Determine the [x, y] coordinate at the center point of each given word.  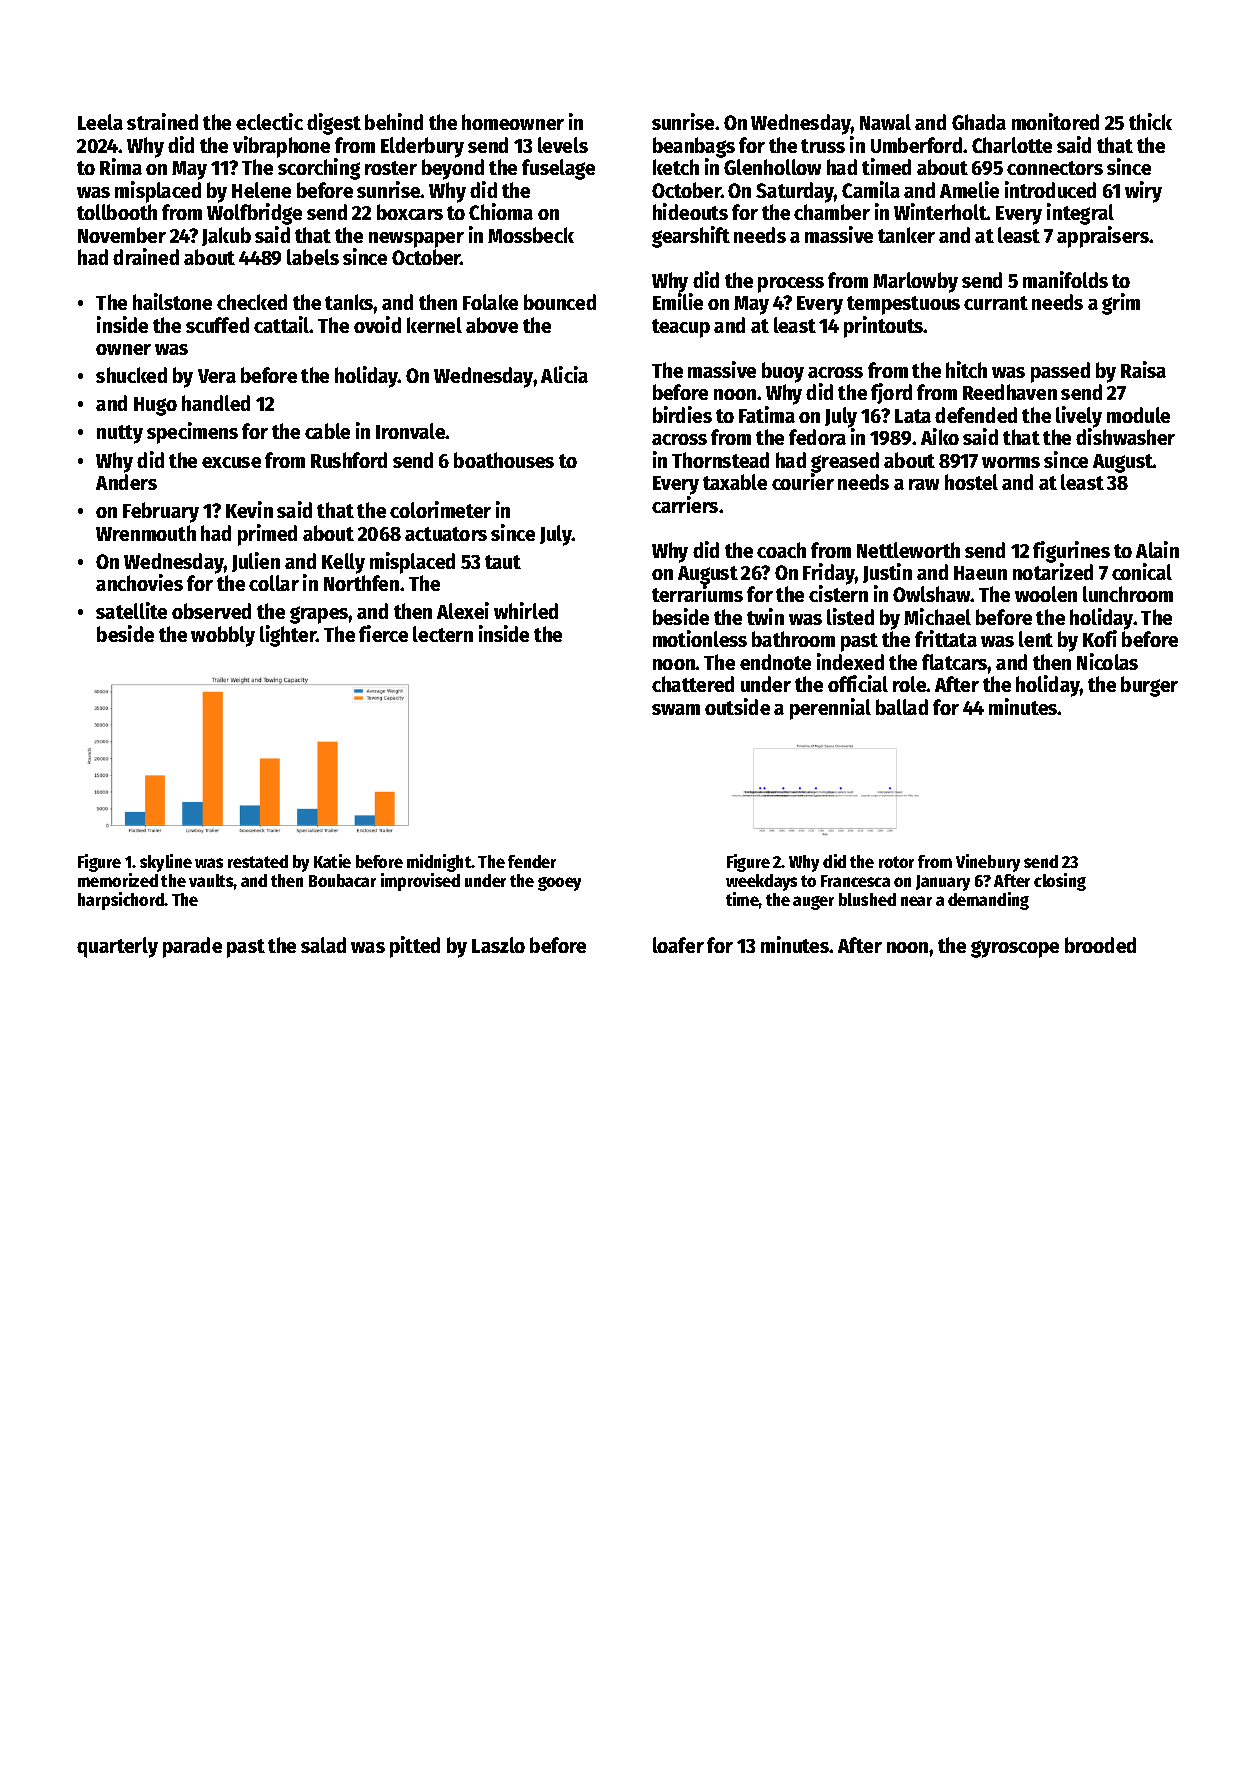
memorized [118, 880]
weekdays [761, 882]
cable [327, 431]
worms [1011, 462]
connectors [1055, 168]
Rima [121, 166]
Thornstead [720, 460]
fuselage [558, 169]
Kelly [343, 563]
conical [1142, 571]
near [916, 901]
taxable [735, 482]
